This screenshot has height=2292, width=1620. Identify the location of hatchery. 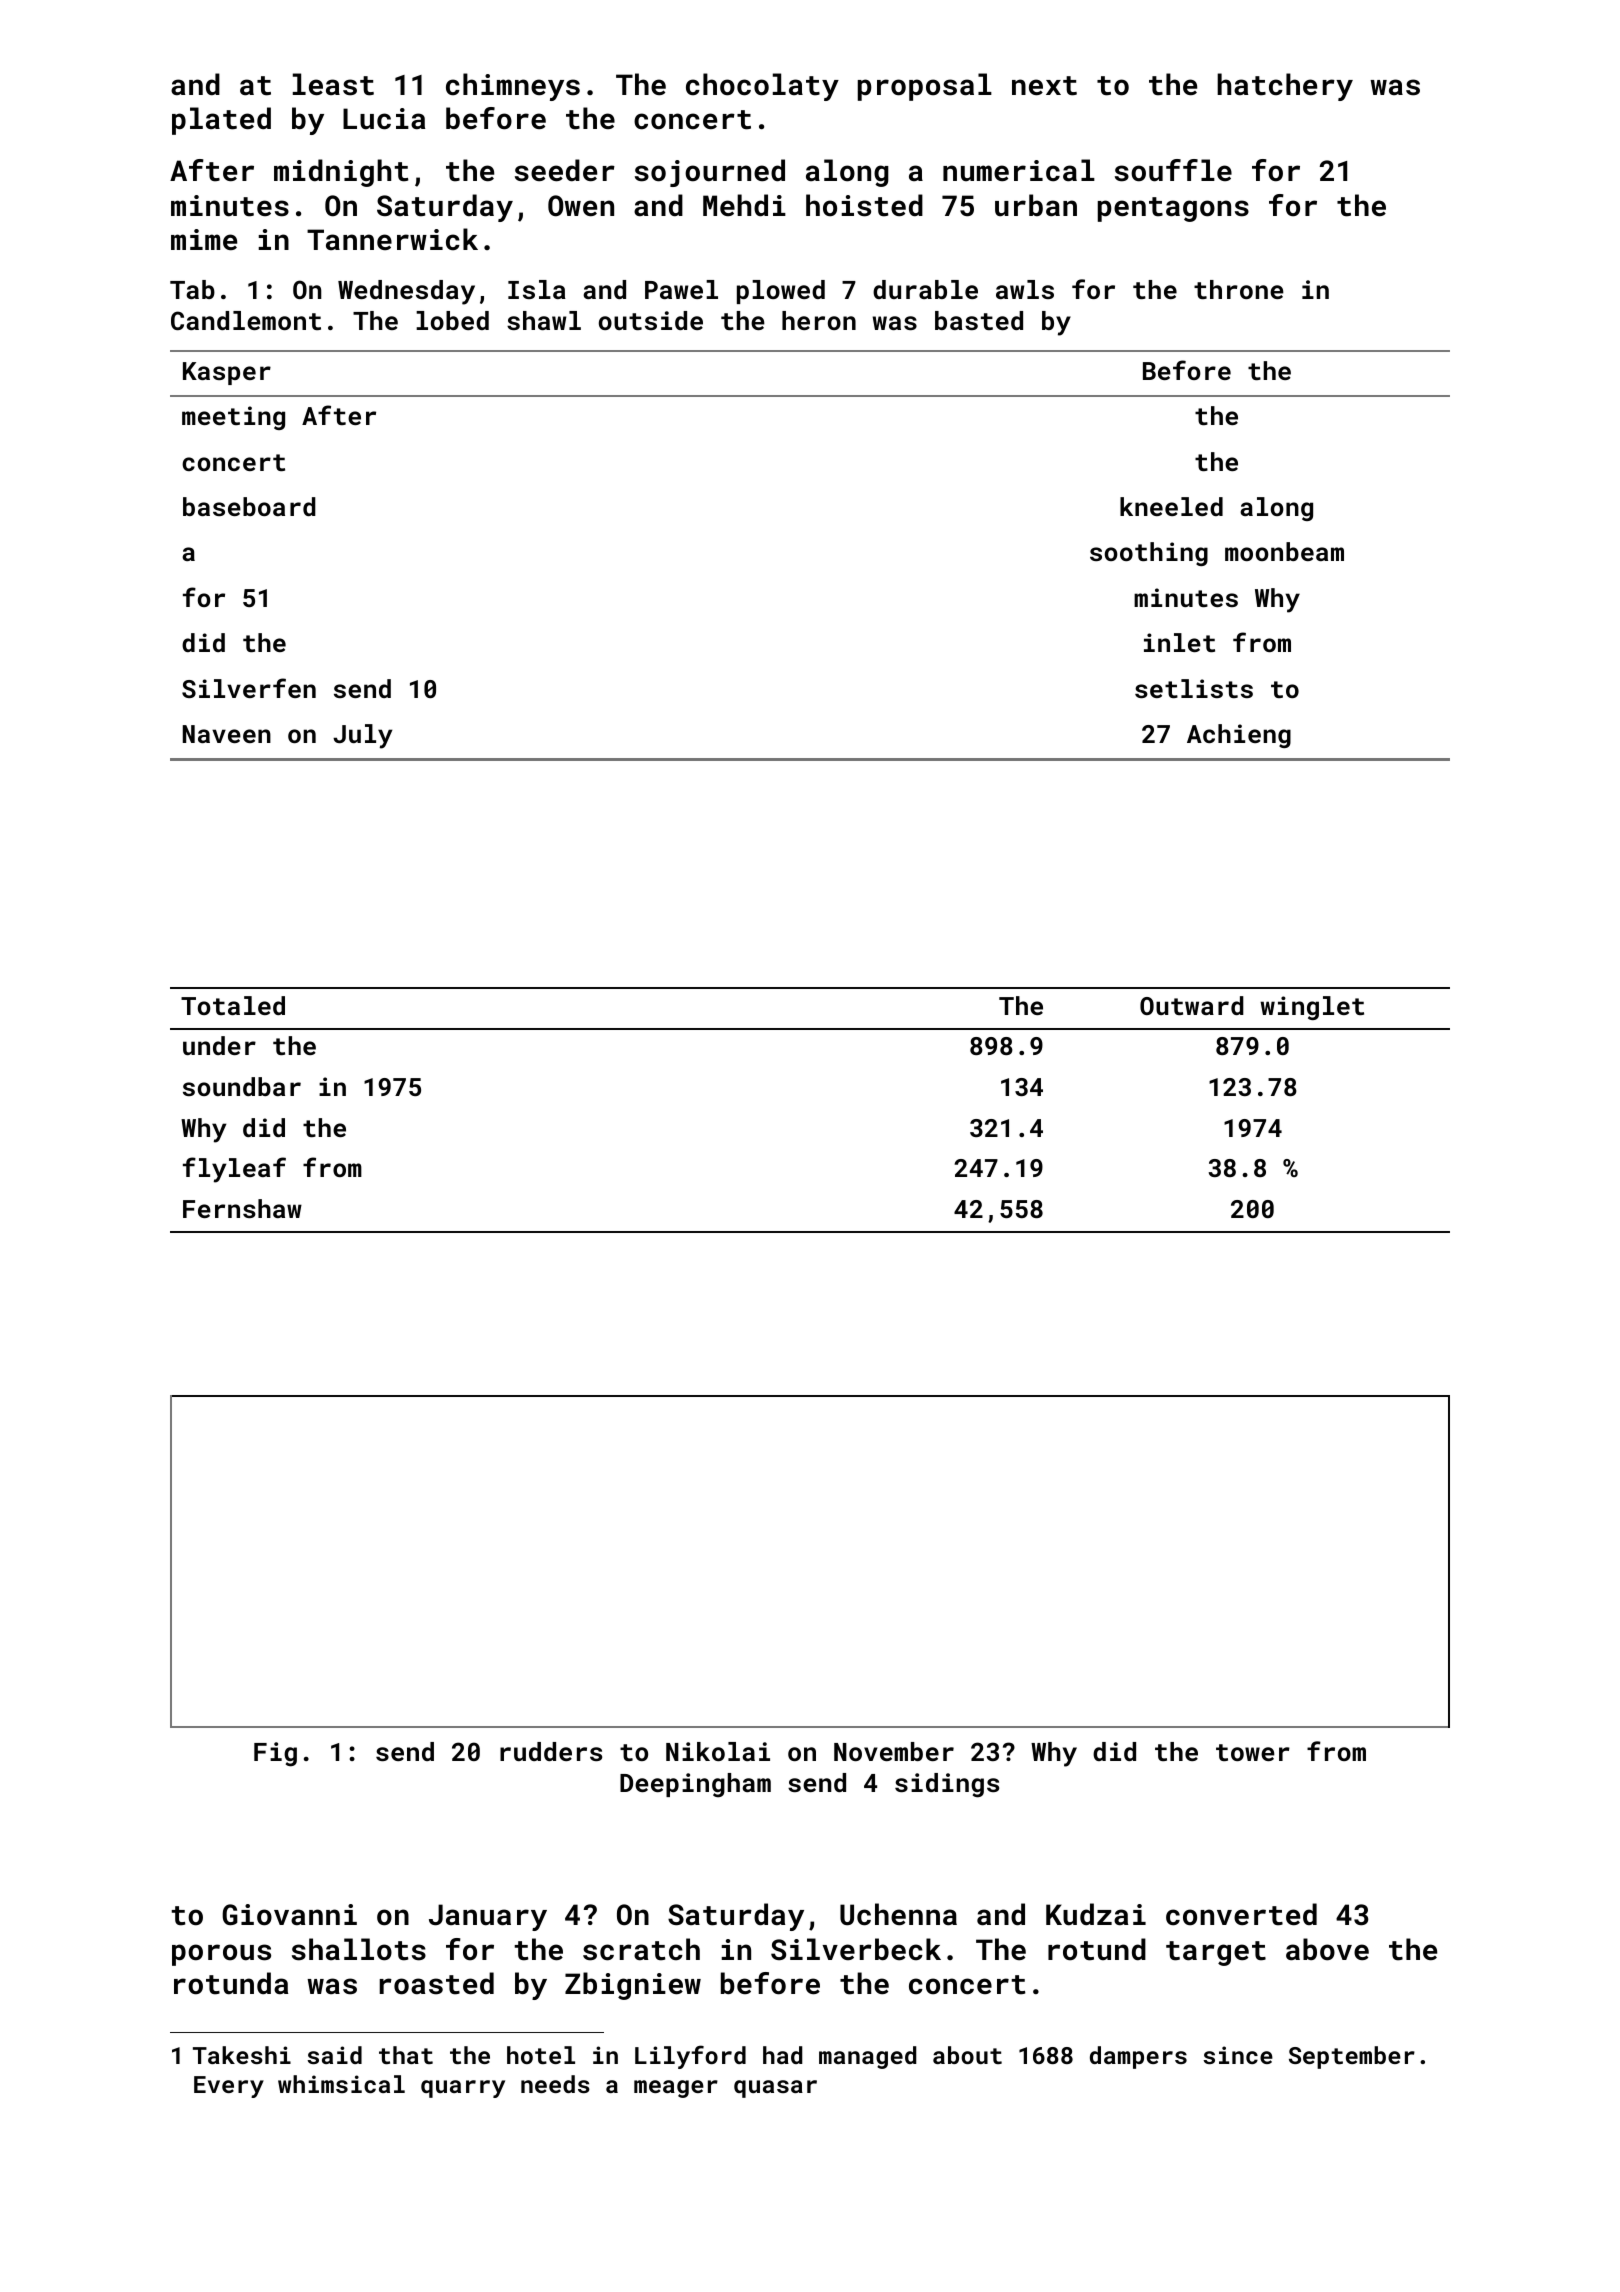
(1285, 87).
